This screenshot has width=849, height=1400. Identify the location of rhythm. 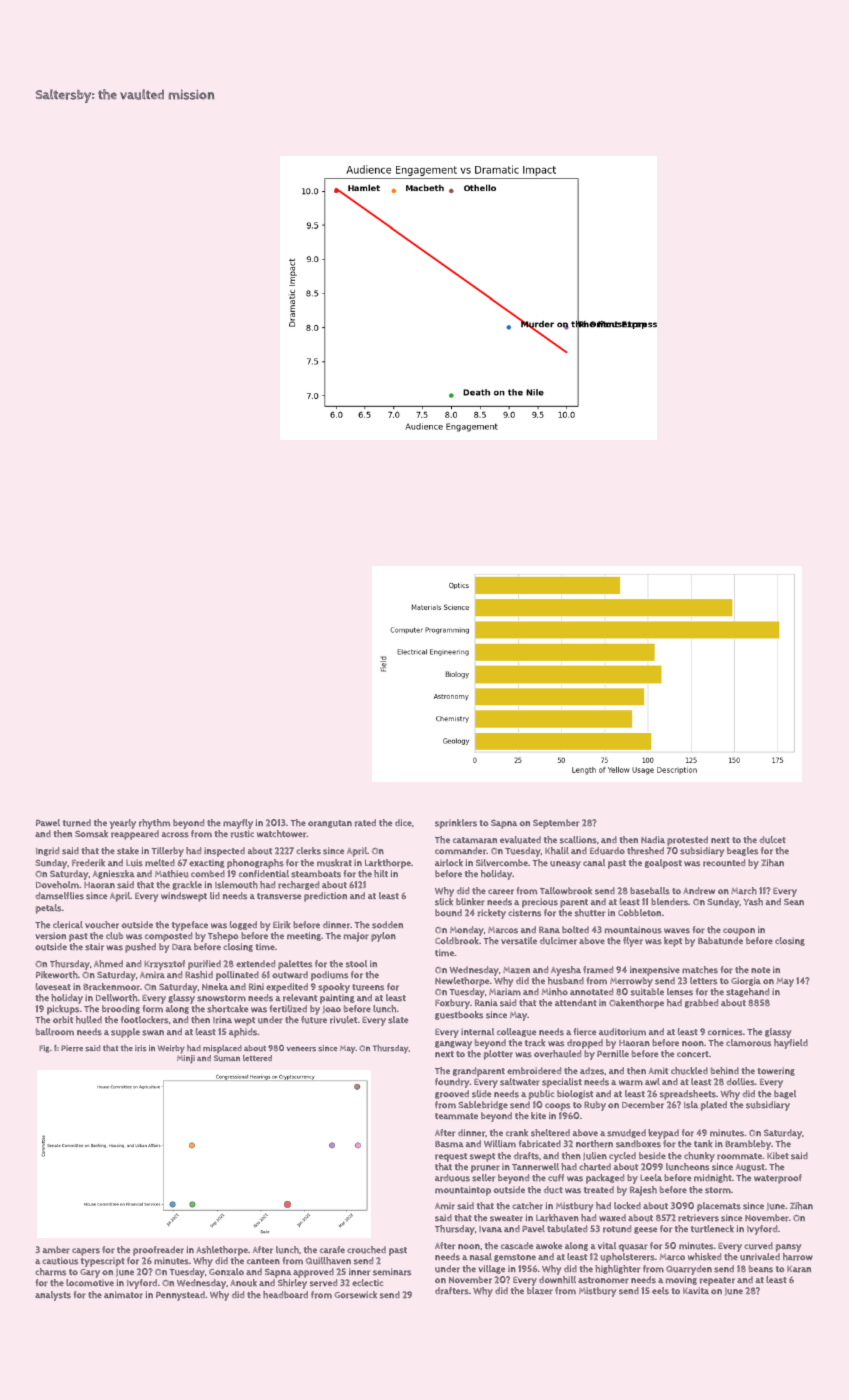
(154, 824).
